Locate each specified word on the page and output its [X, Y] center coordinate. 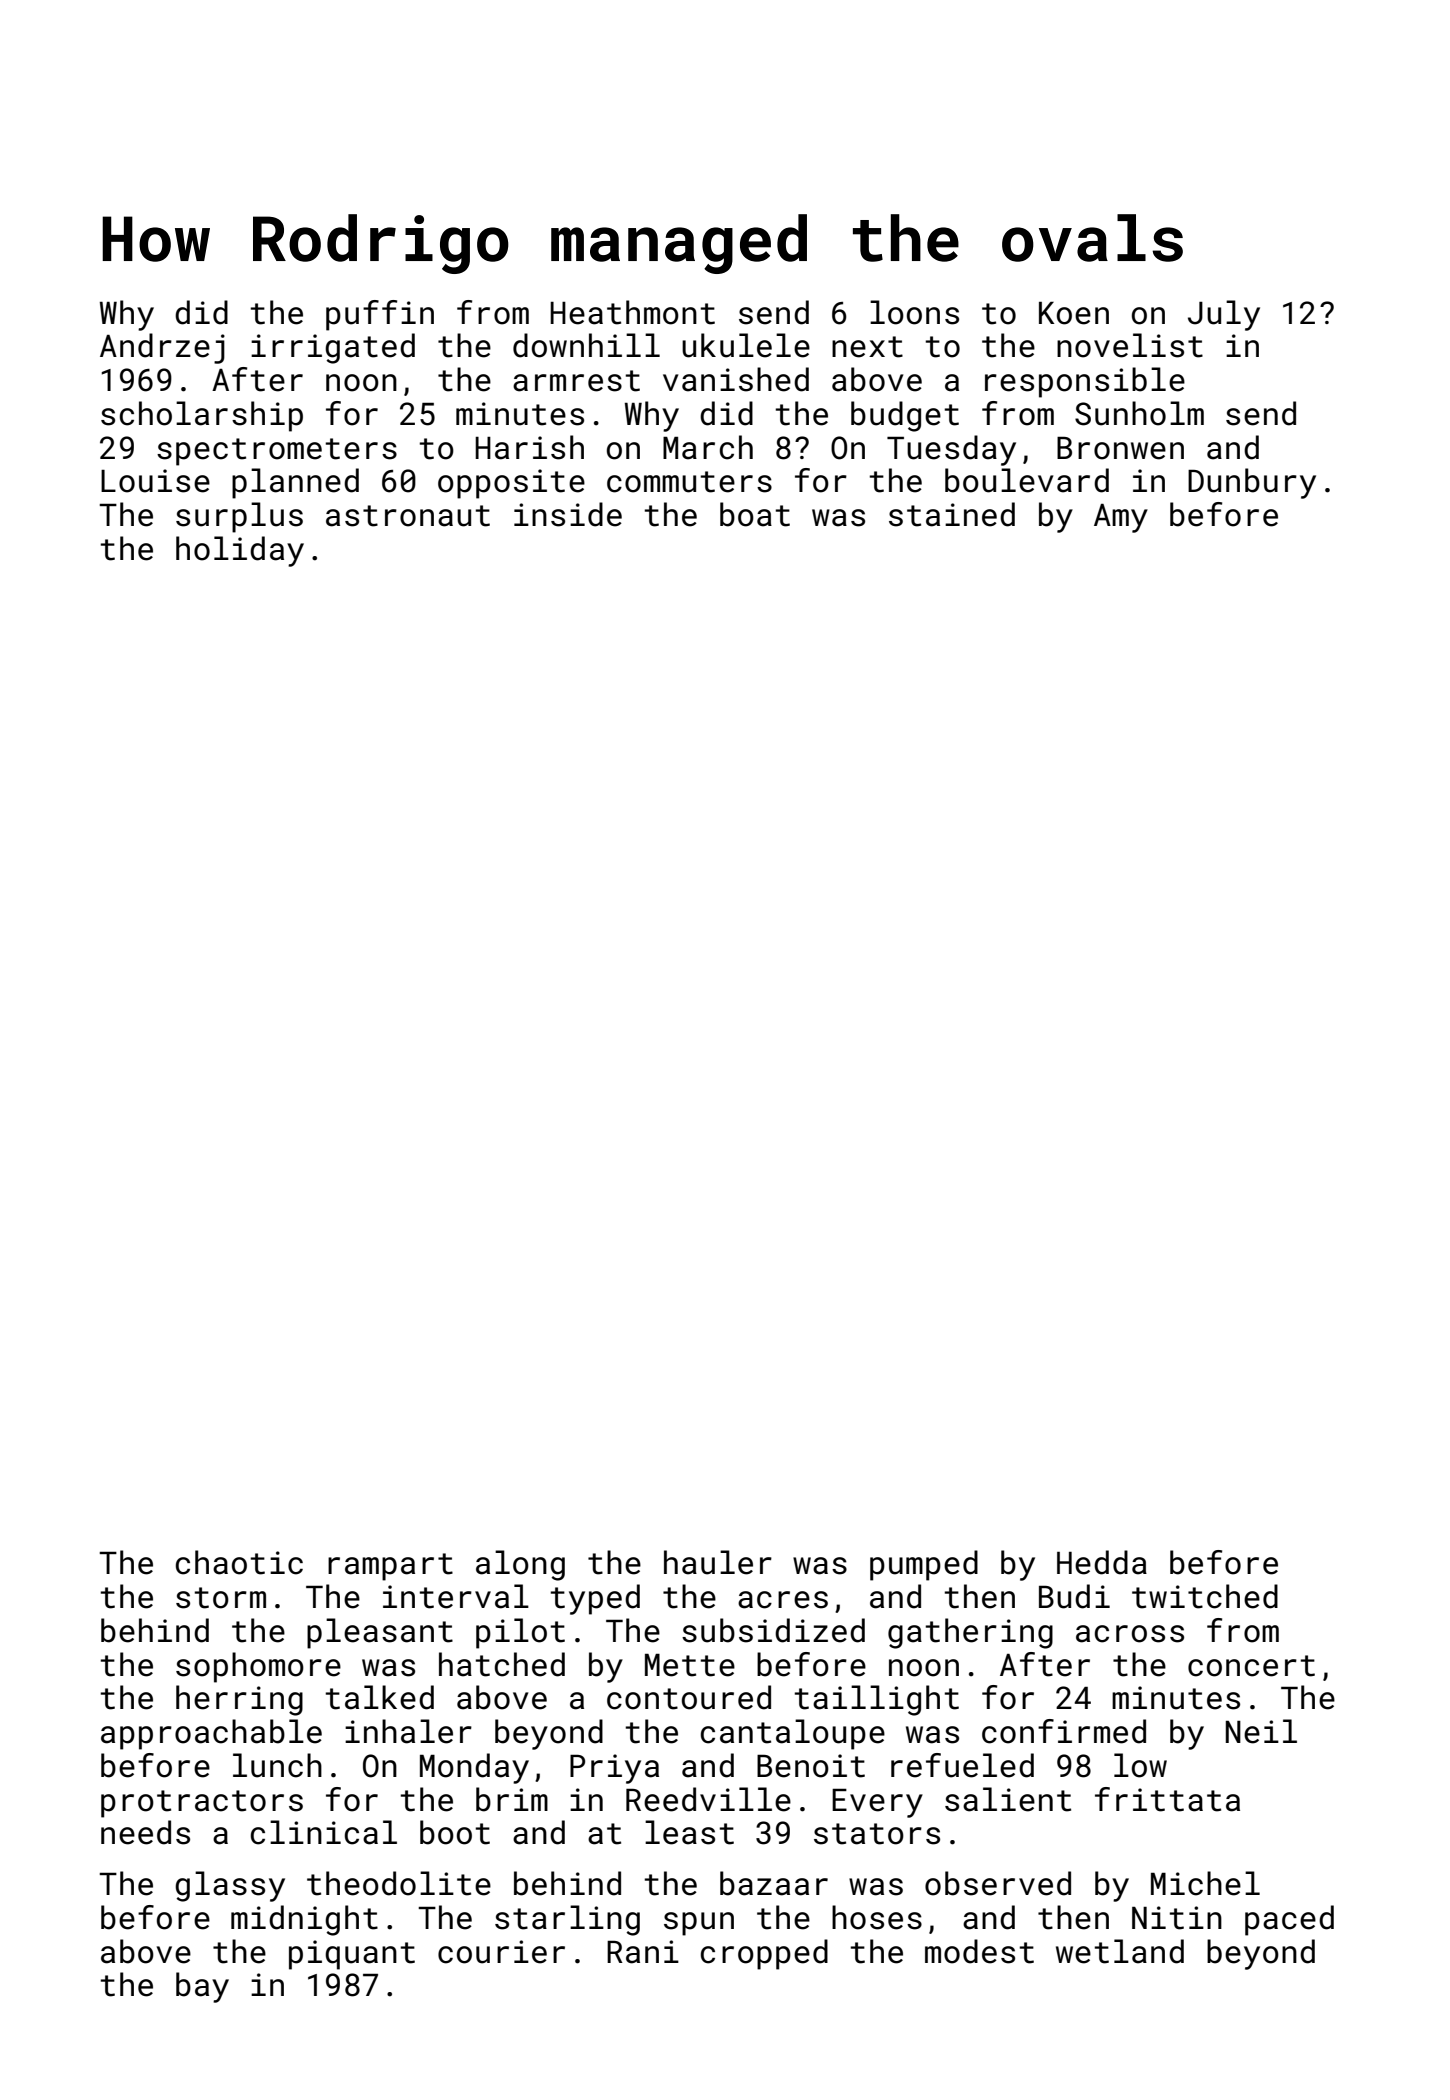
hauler [718, 1562]
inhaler [408, 1731]
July [1224, 315]
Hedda [1102, 1562]
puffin [380, 315]
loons [914, 312]
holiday [240, 551]
